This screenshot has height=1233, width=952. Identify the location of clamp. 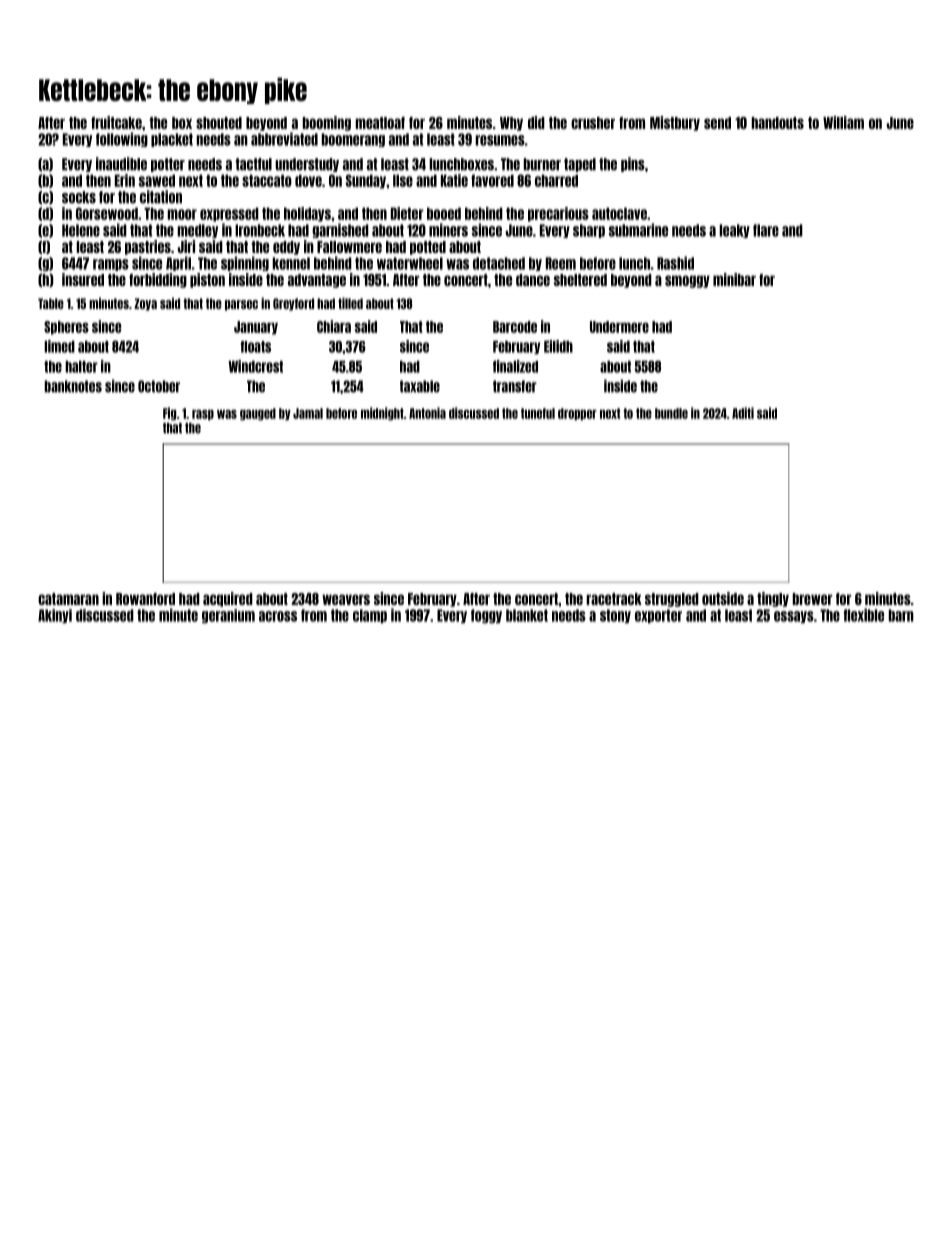
(370, 616).
